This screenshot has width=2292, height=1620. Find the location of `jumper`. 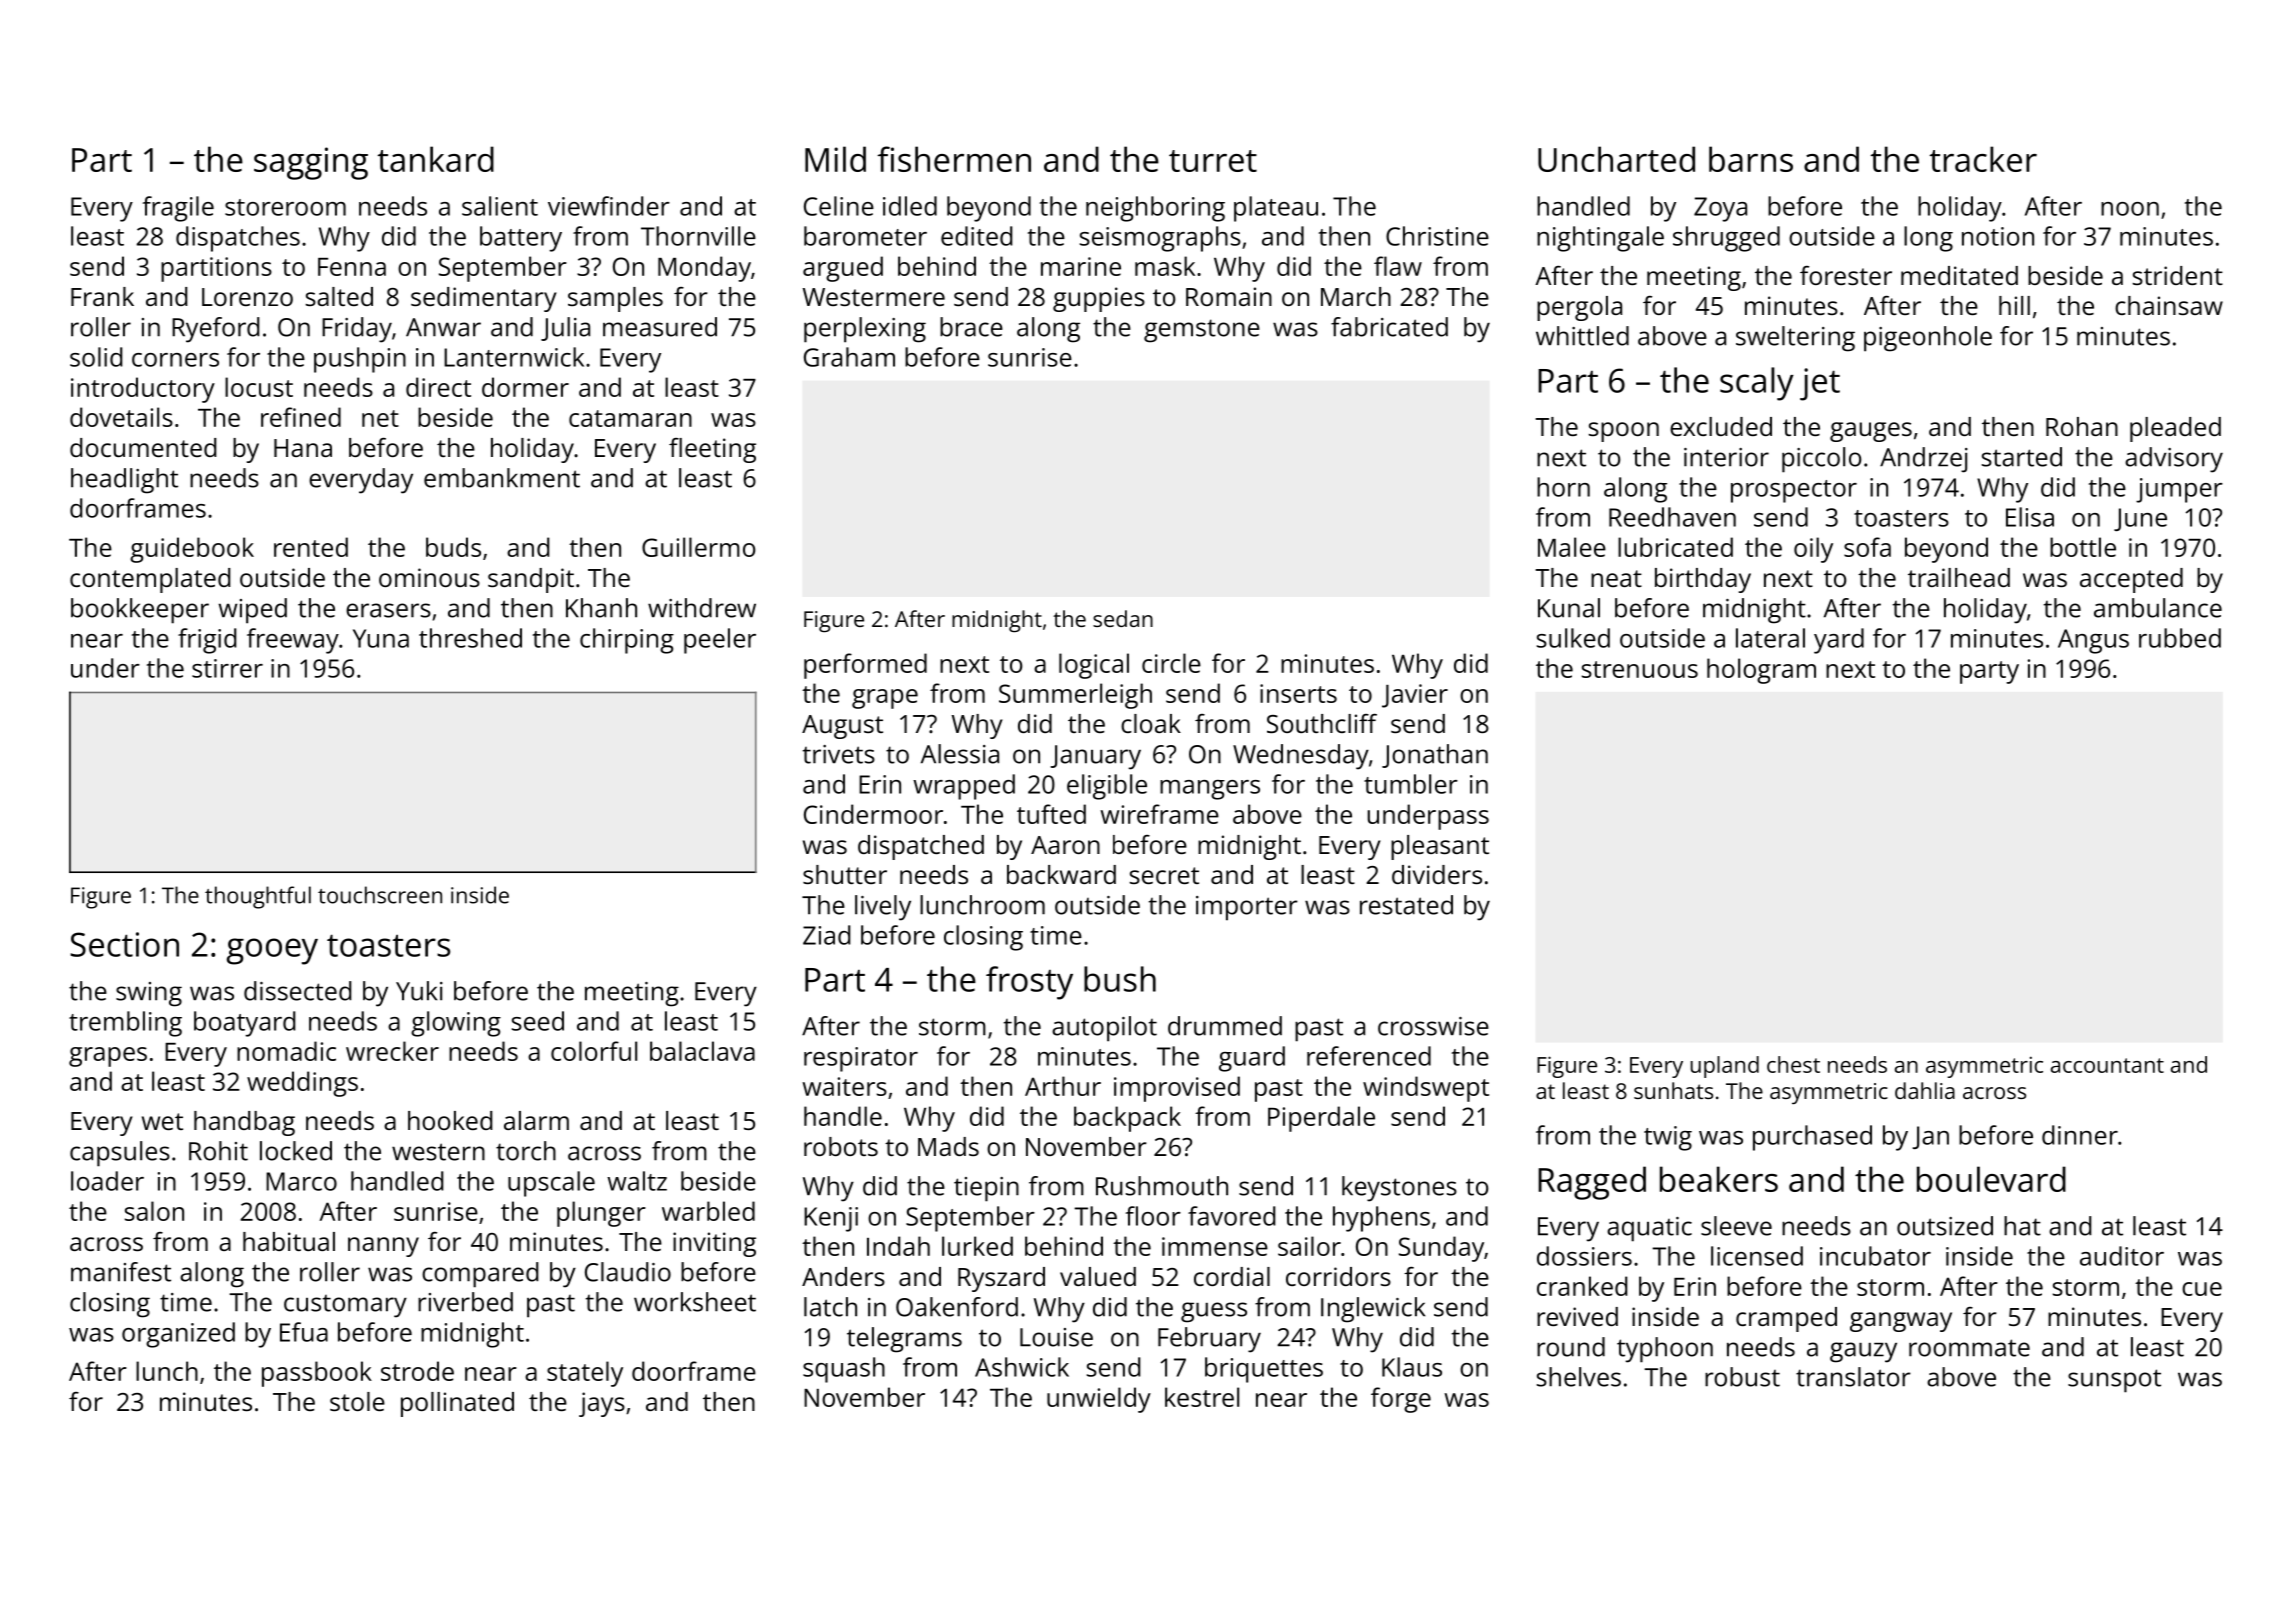

jumper is located at coordinates (2179, 490).
